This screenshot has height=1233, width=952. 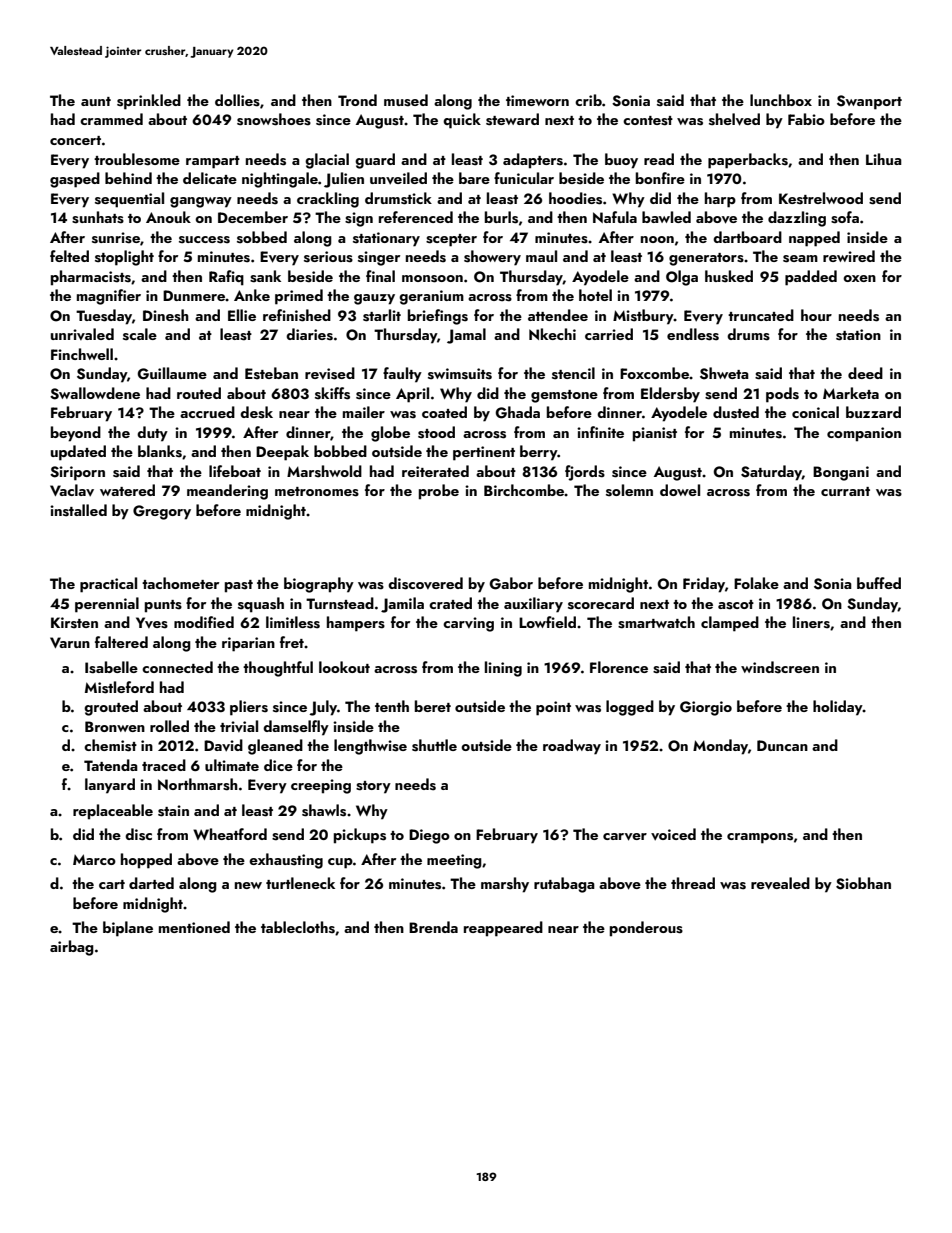 I want to click on connected, so click(x=177, y=667).
